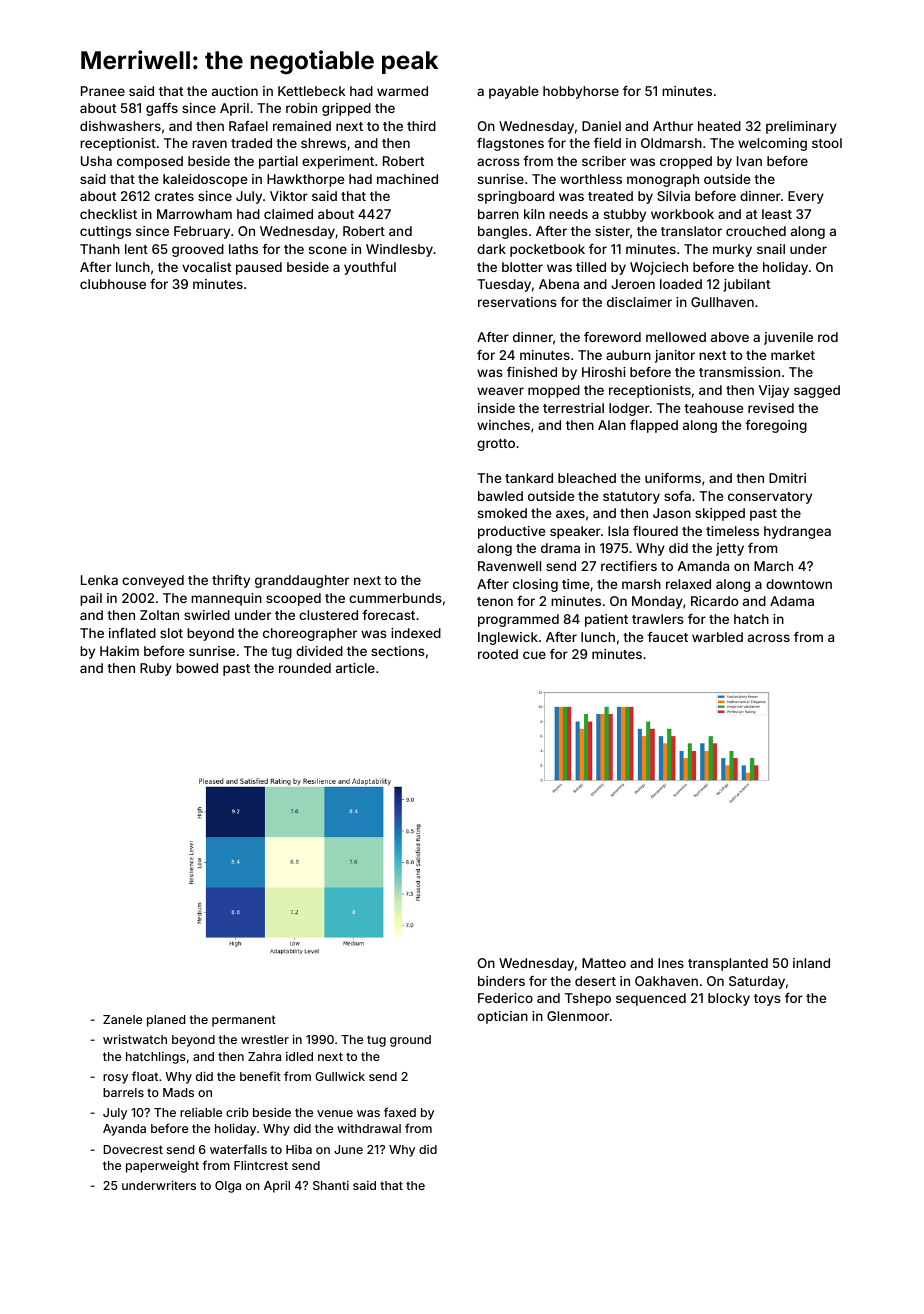 This screenshot has width=924, height=1314. What do you see at coordinates (400, 1112) in the screenshot?
I see `faxed` at bounding box center [400, 1112].
